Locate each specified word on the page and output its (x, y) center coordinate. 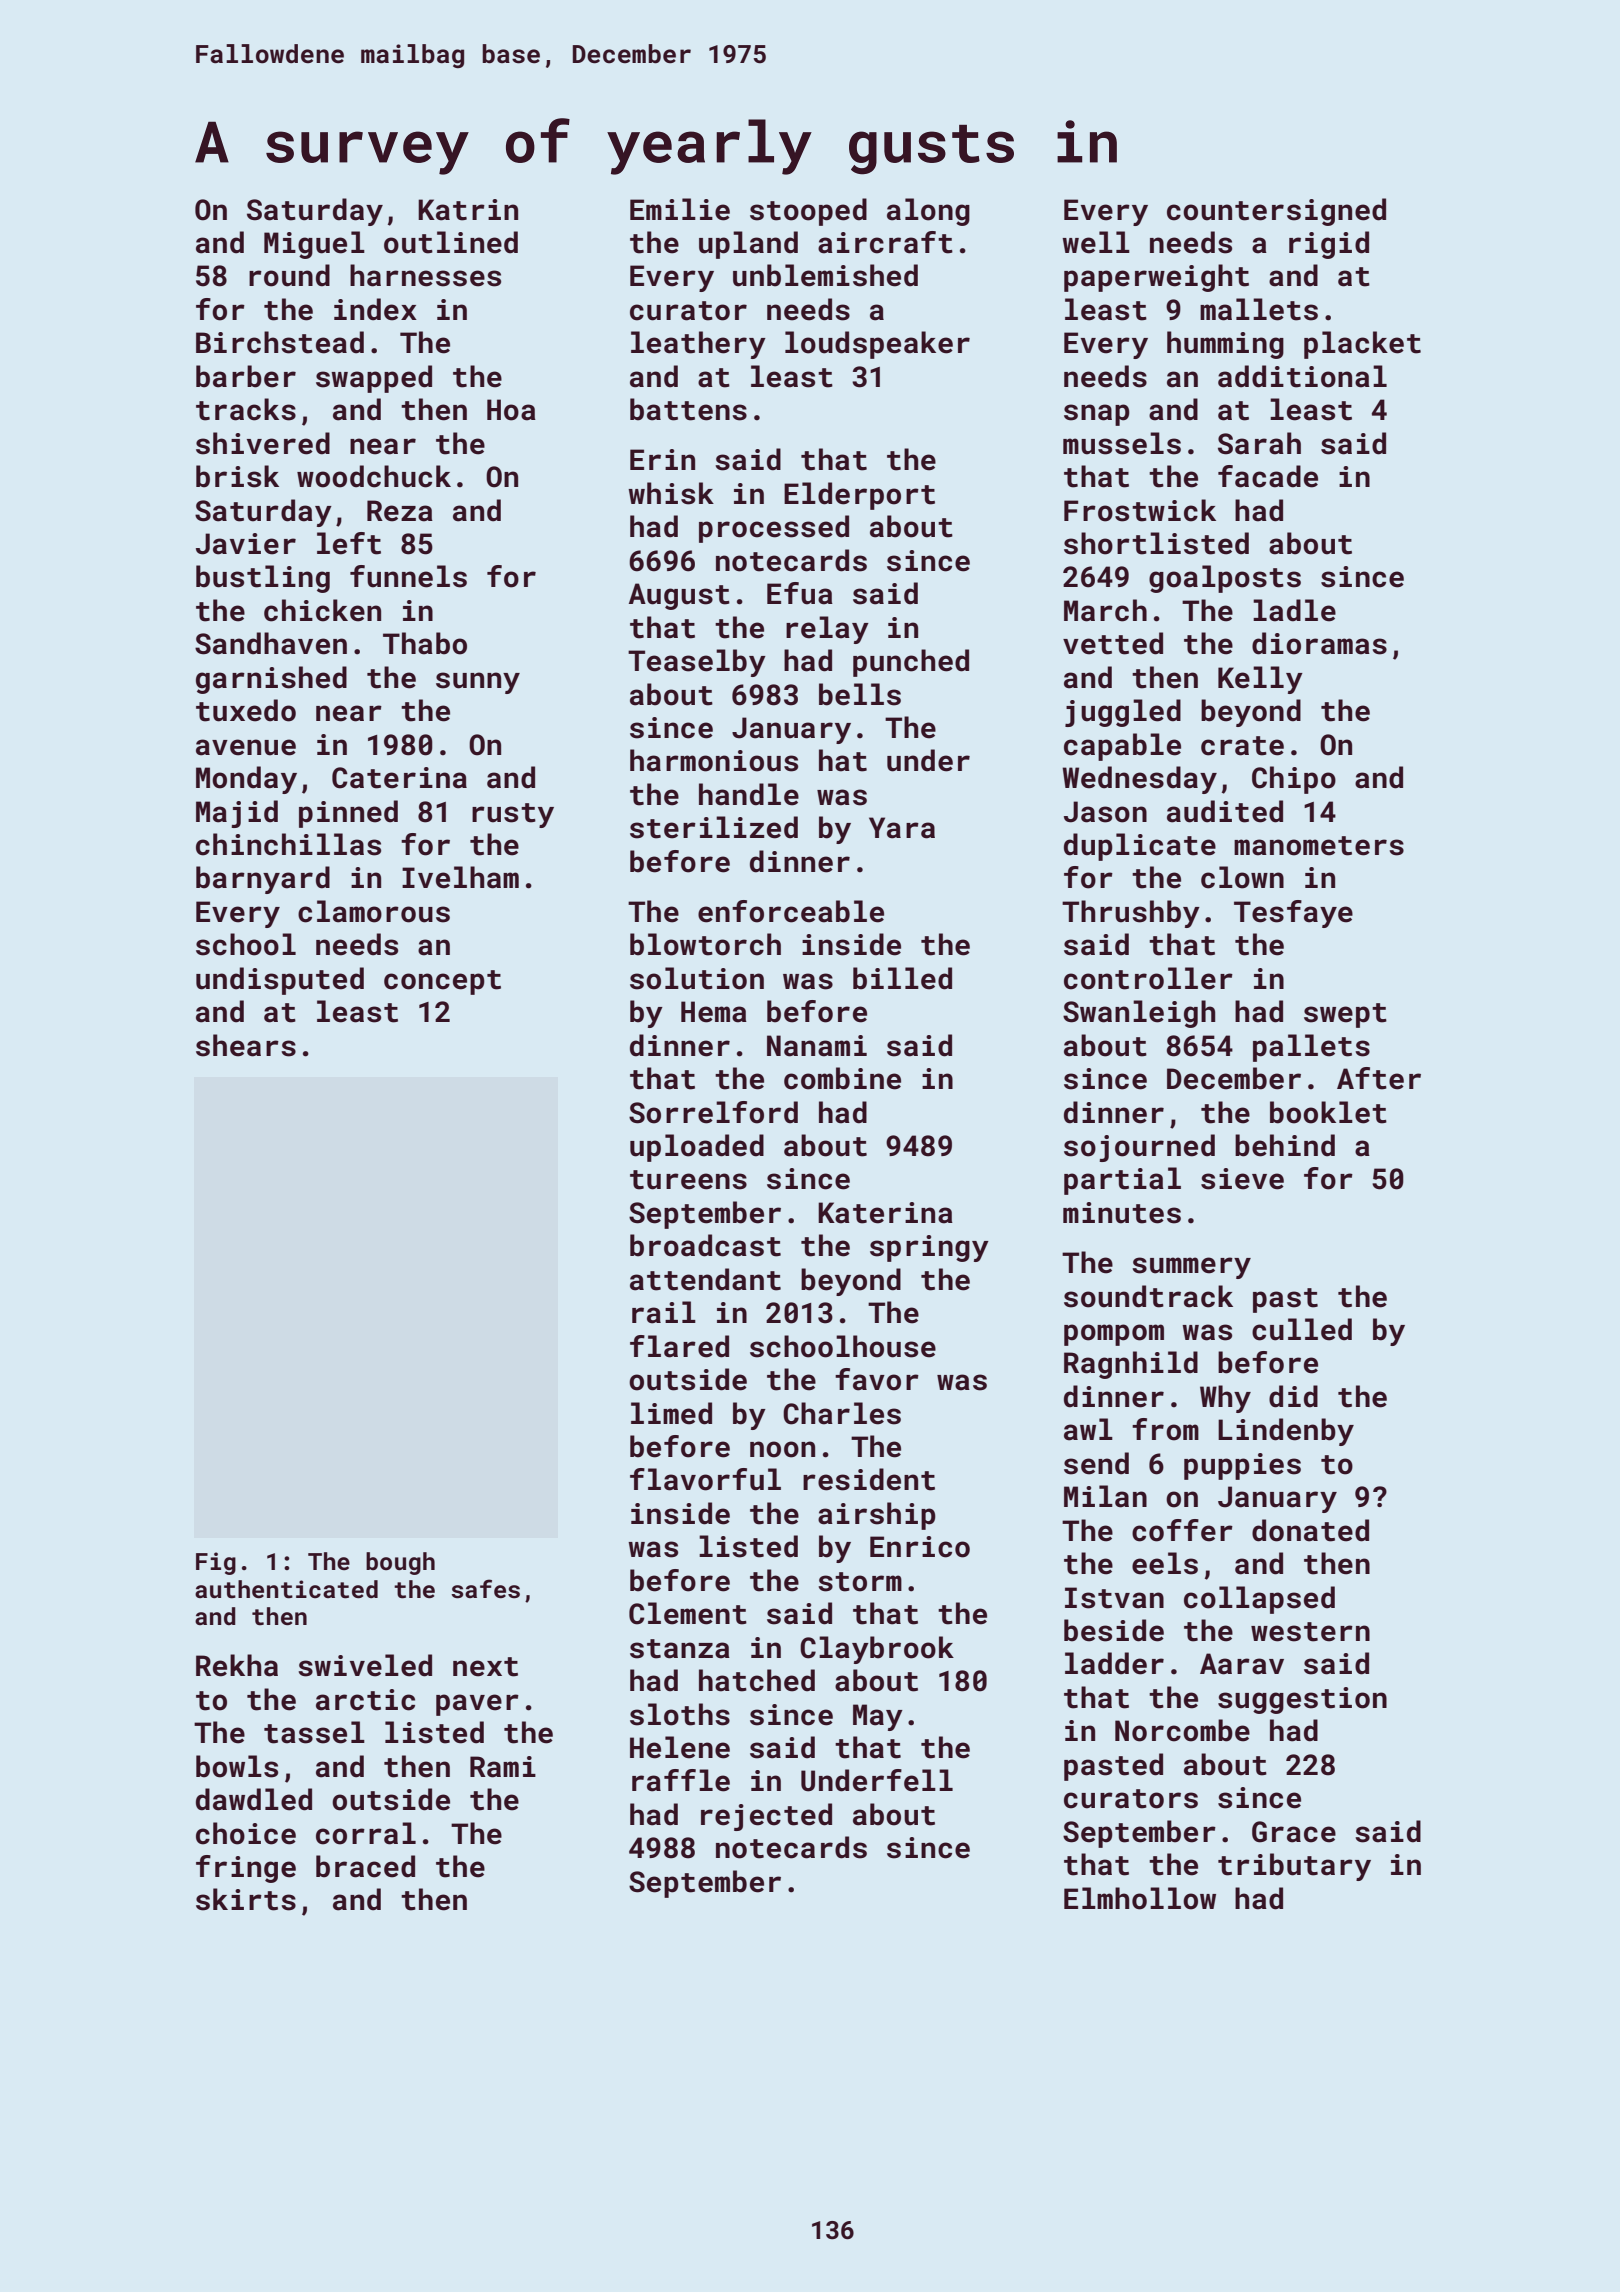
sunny (478, 683)
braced (365, 1866)
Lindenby (1286, 1432)
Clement (688, 1613)
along (928, 212)
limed (671, 1413)
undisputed (280, 981)
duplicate (1140, 847)
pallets (1311, 1048)
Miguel (314, 245)
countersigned (1276, 212)
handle (749, 794)
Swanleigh (1139, 1014)
